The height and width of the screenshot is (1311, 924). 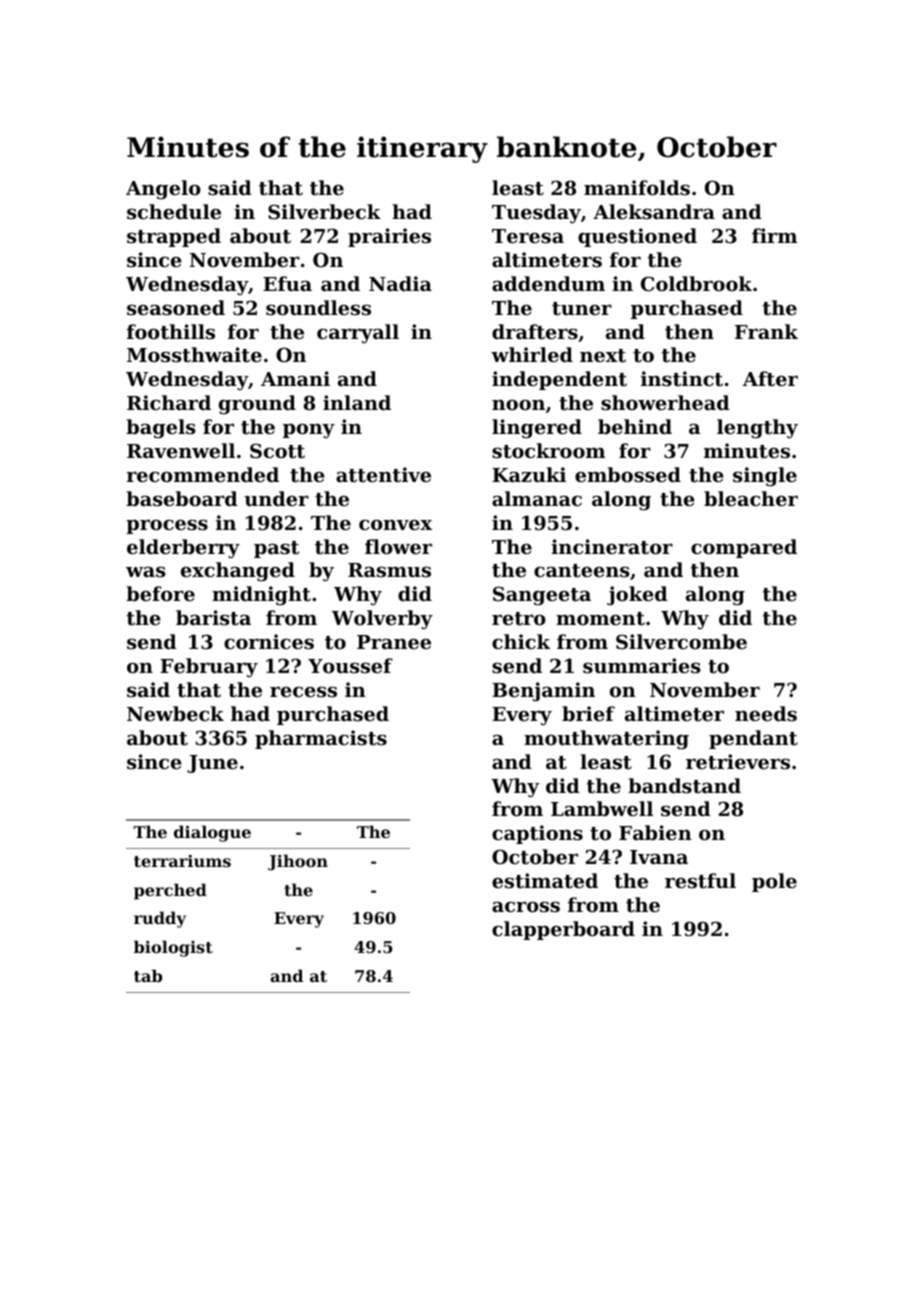 I want to click on Angelo, so click(x=163, y=190).
